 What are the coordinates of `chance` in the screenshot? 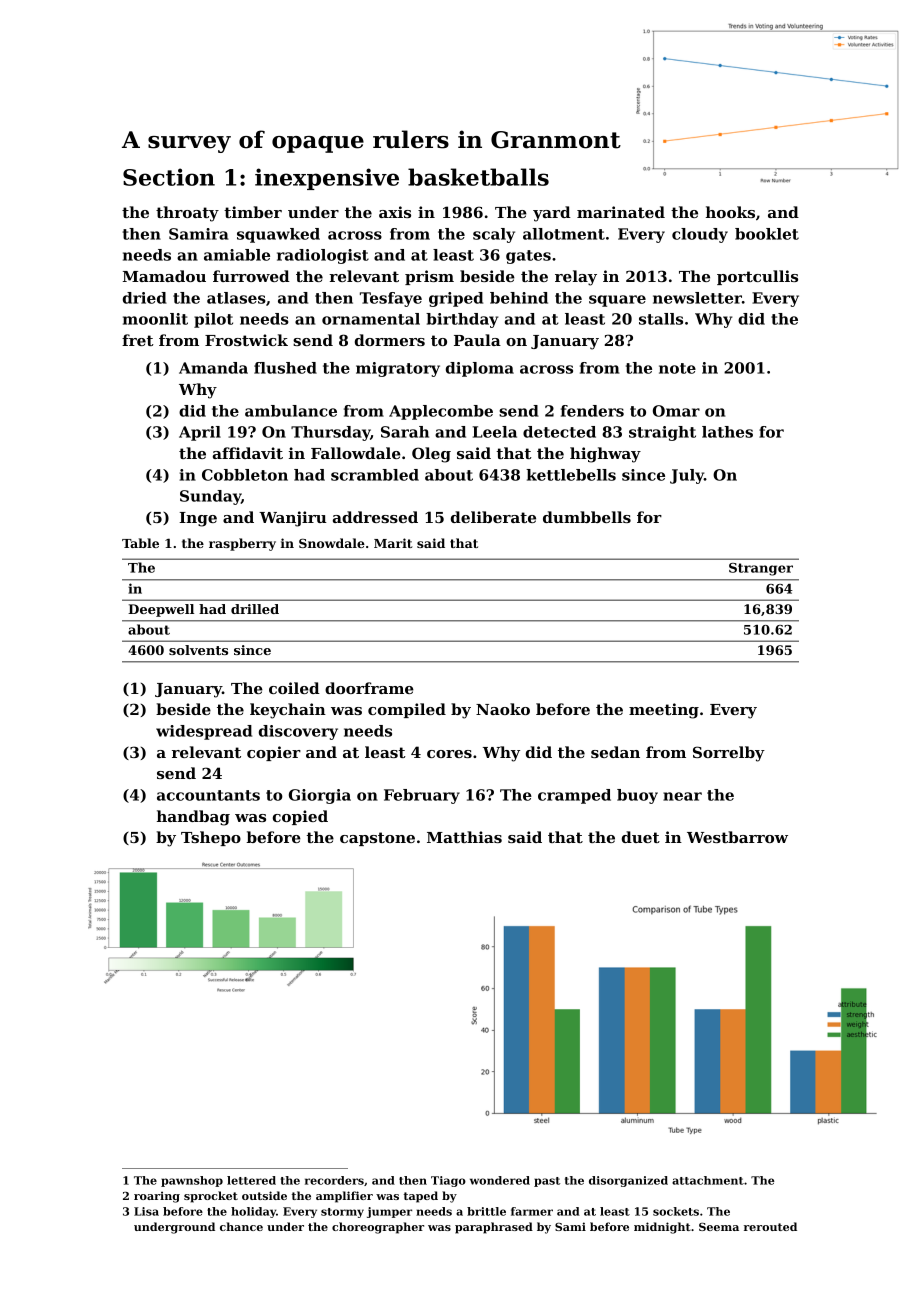 It's located at (241, 1226).
